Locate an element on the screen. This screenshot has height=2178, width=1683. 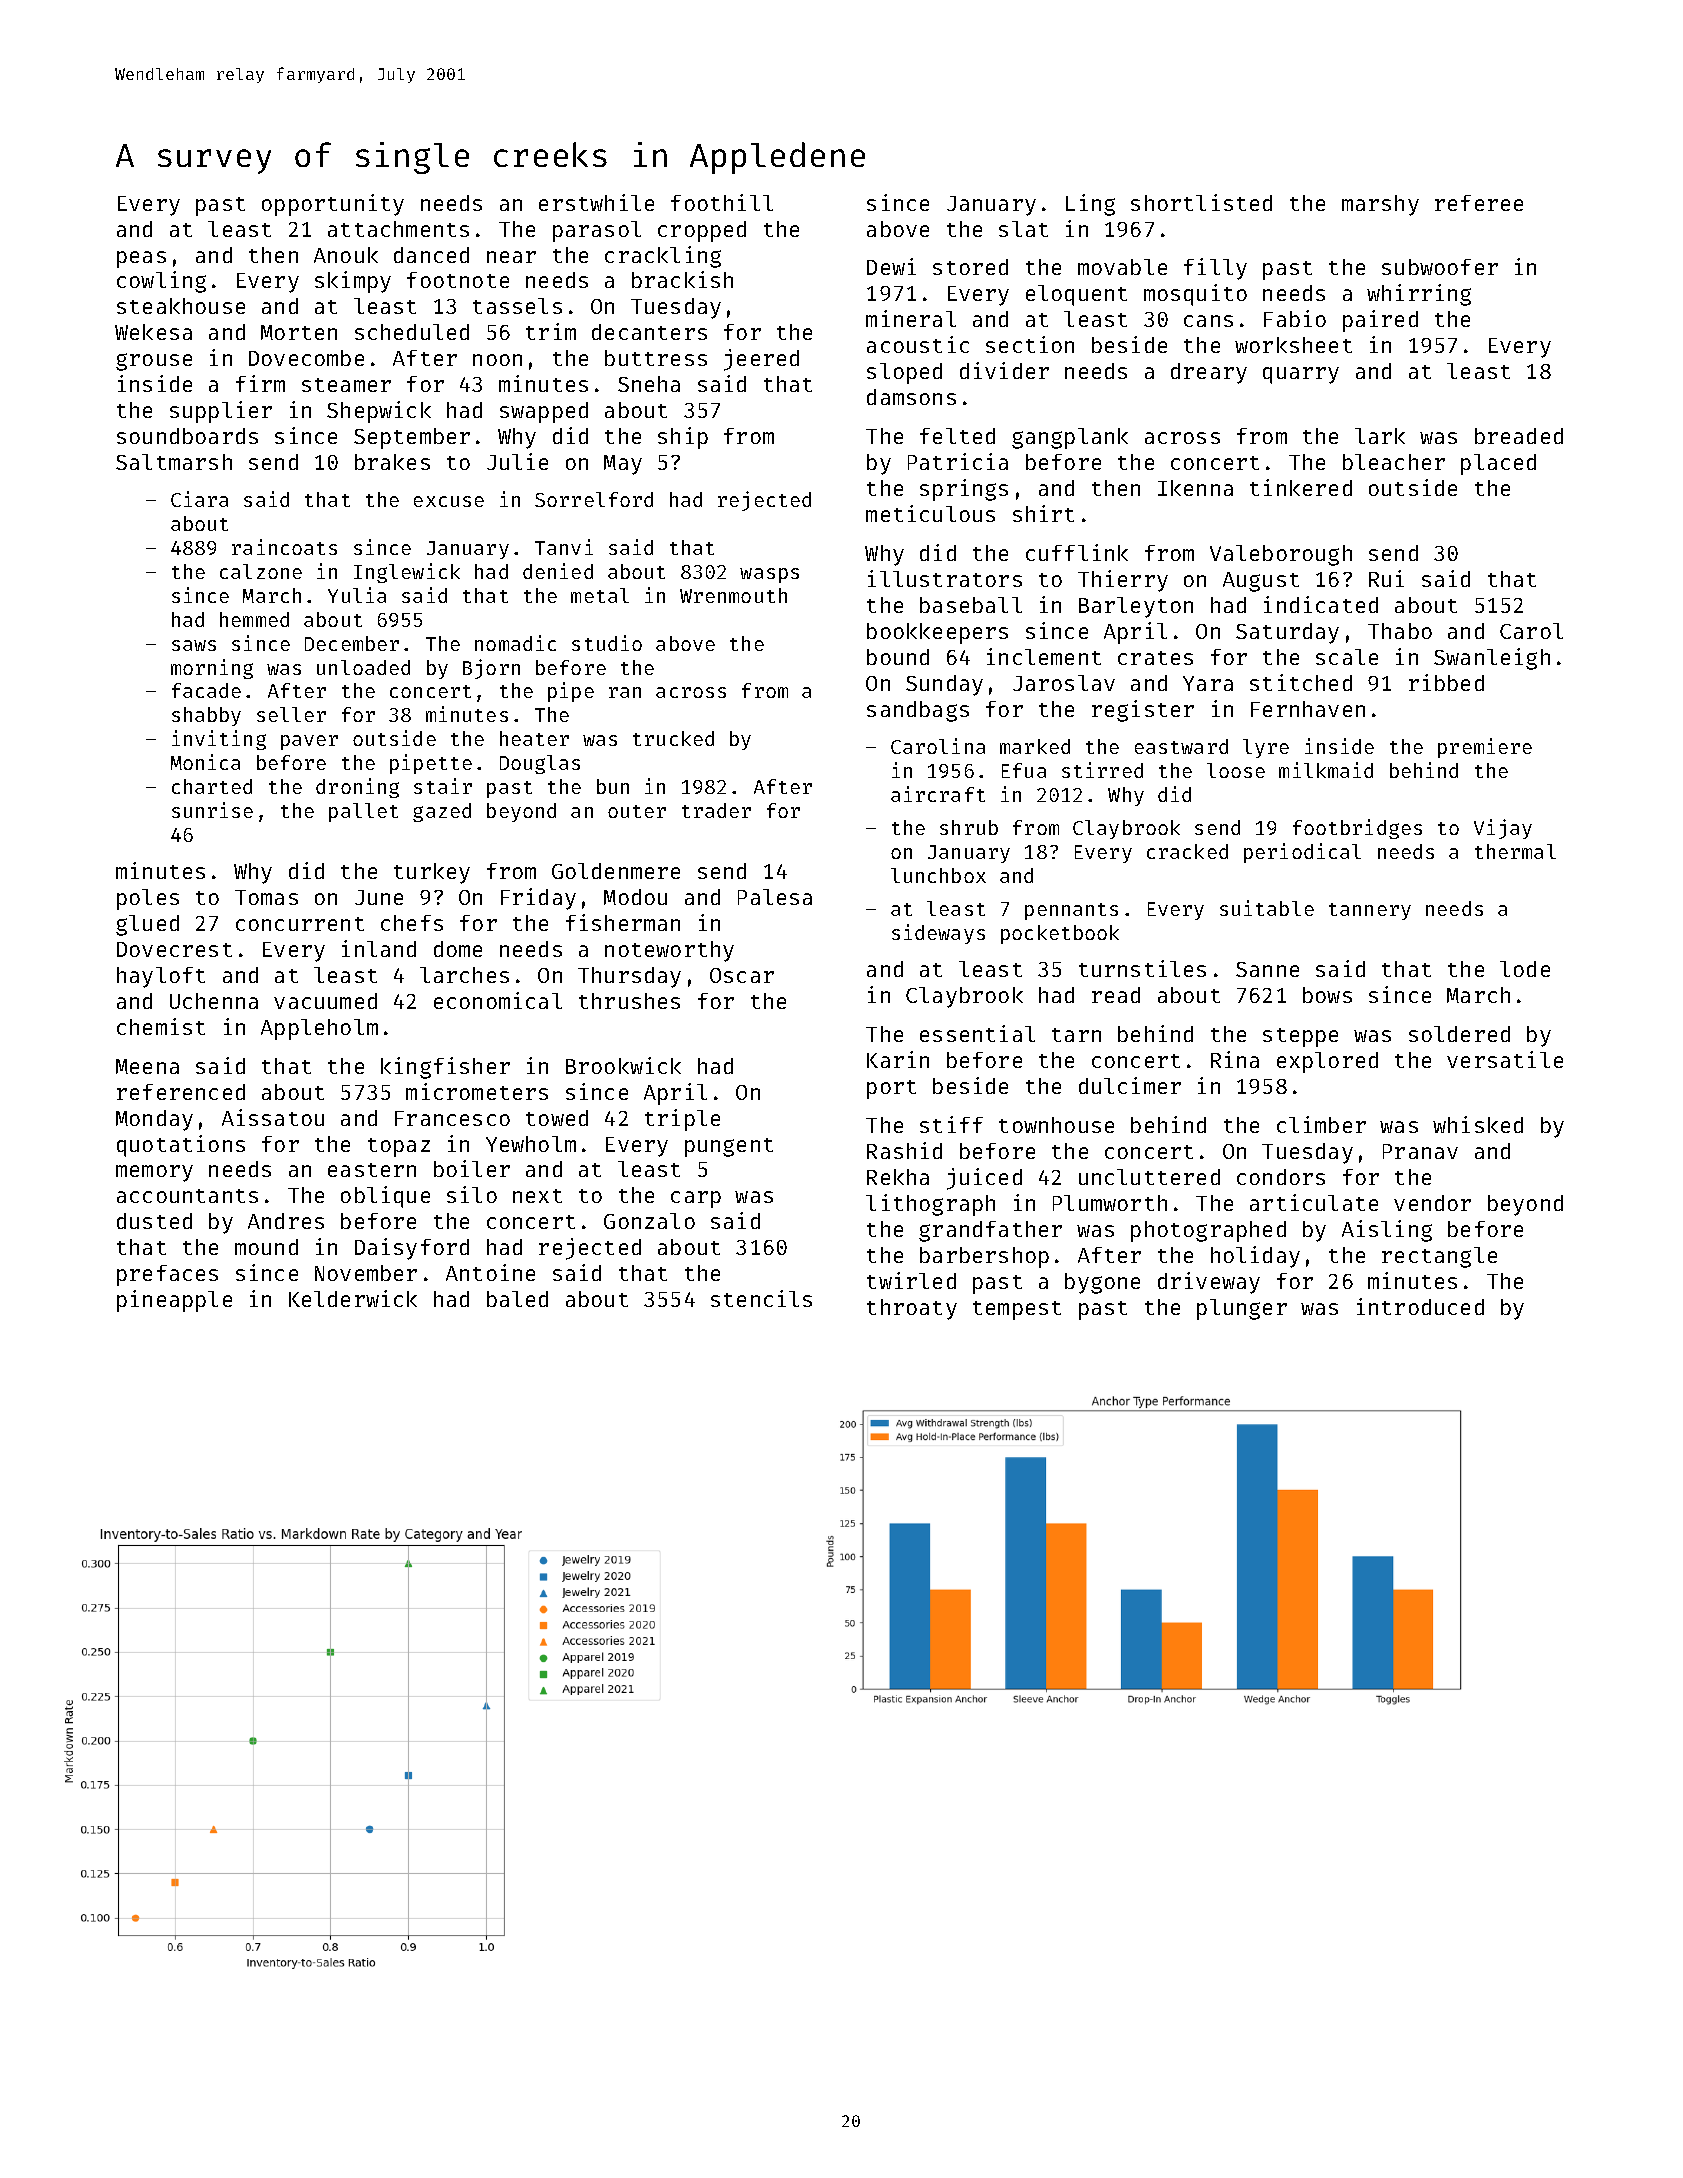
referee is located at coordinates (1479, 203).
